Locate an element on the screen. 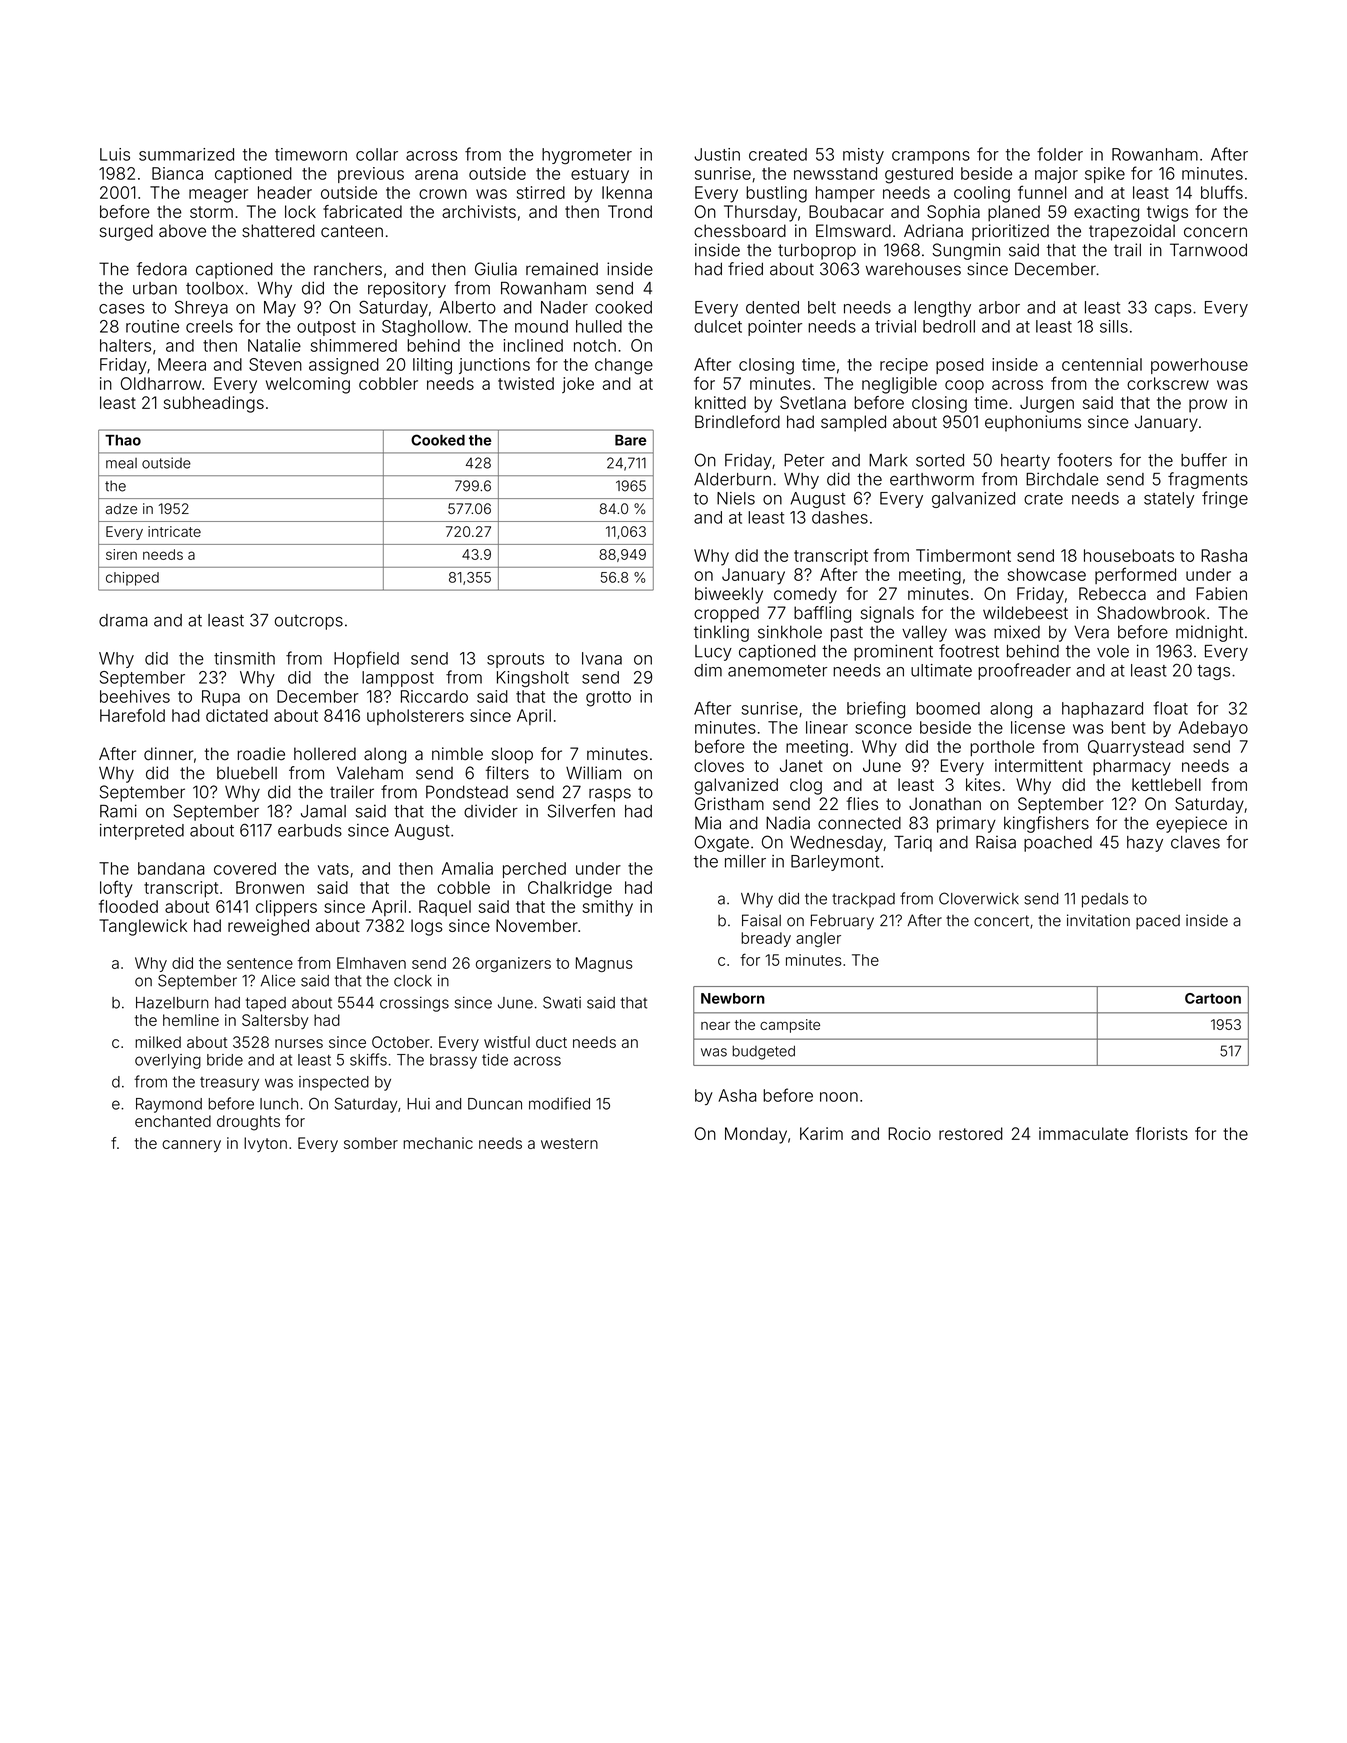 This screenshot has width=1347, height=1743. outcrops is located at coordinates (309, 622).
